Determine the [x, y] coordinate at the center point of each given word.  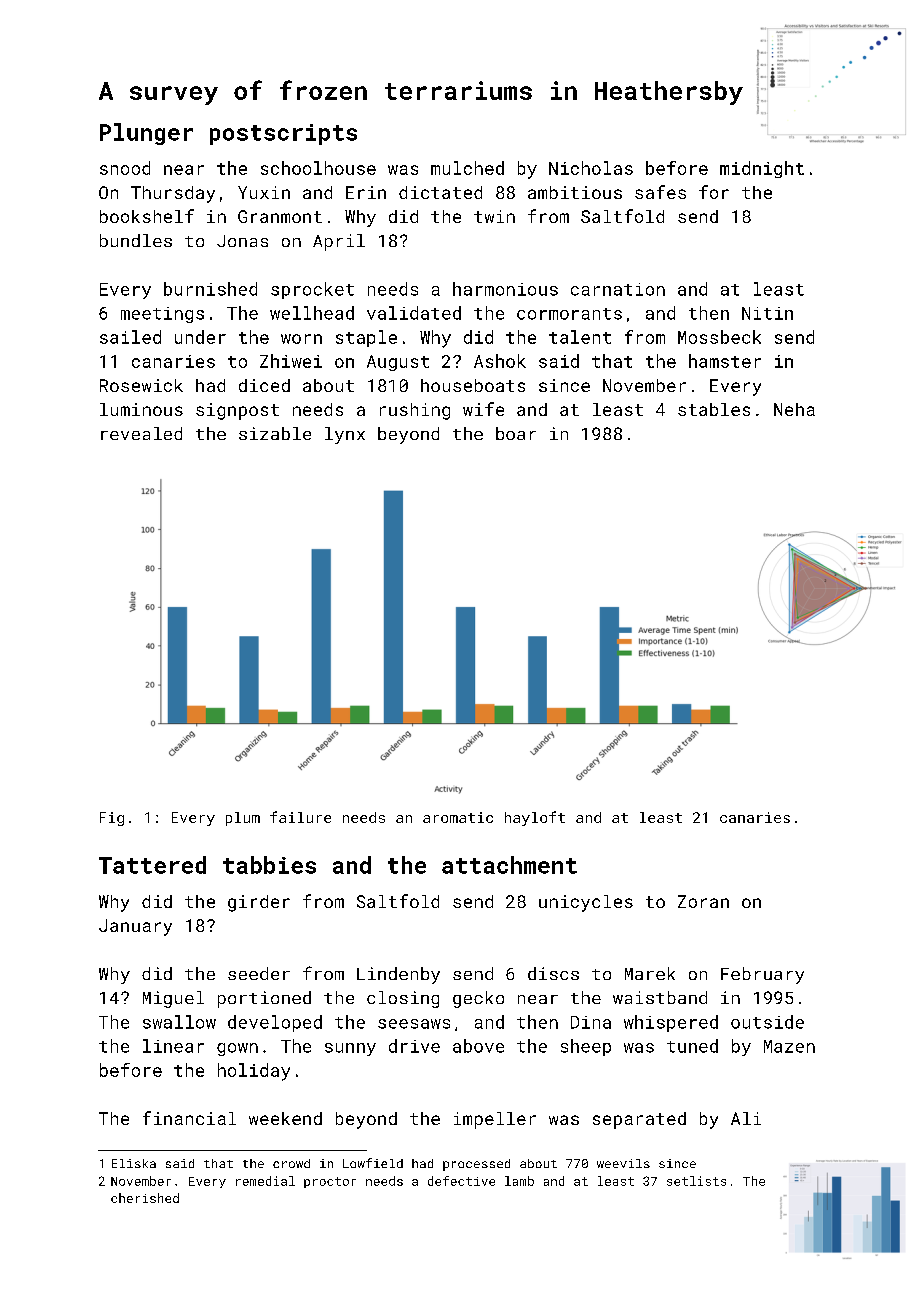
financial [189, 1118]
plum [243, 819]
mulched [467, 168]
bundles [136, 240]
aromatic [458, 817]
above [478, 1046]
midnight [762, 169]
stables [714, 409]
